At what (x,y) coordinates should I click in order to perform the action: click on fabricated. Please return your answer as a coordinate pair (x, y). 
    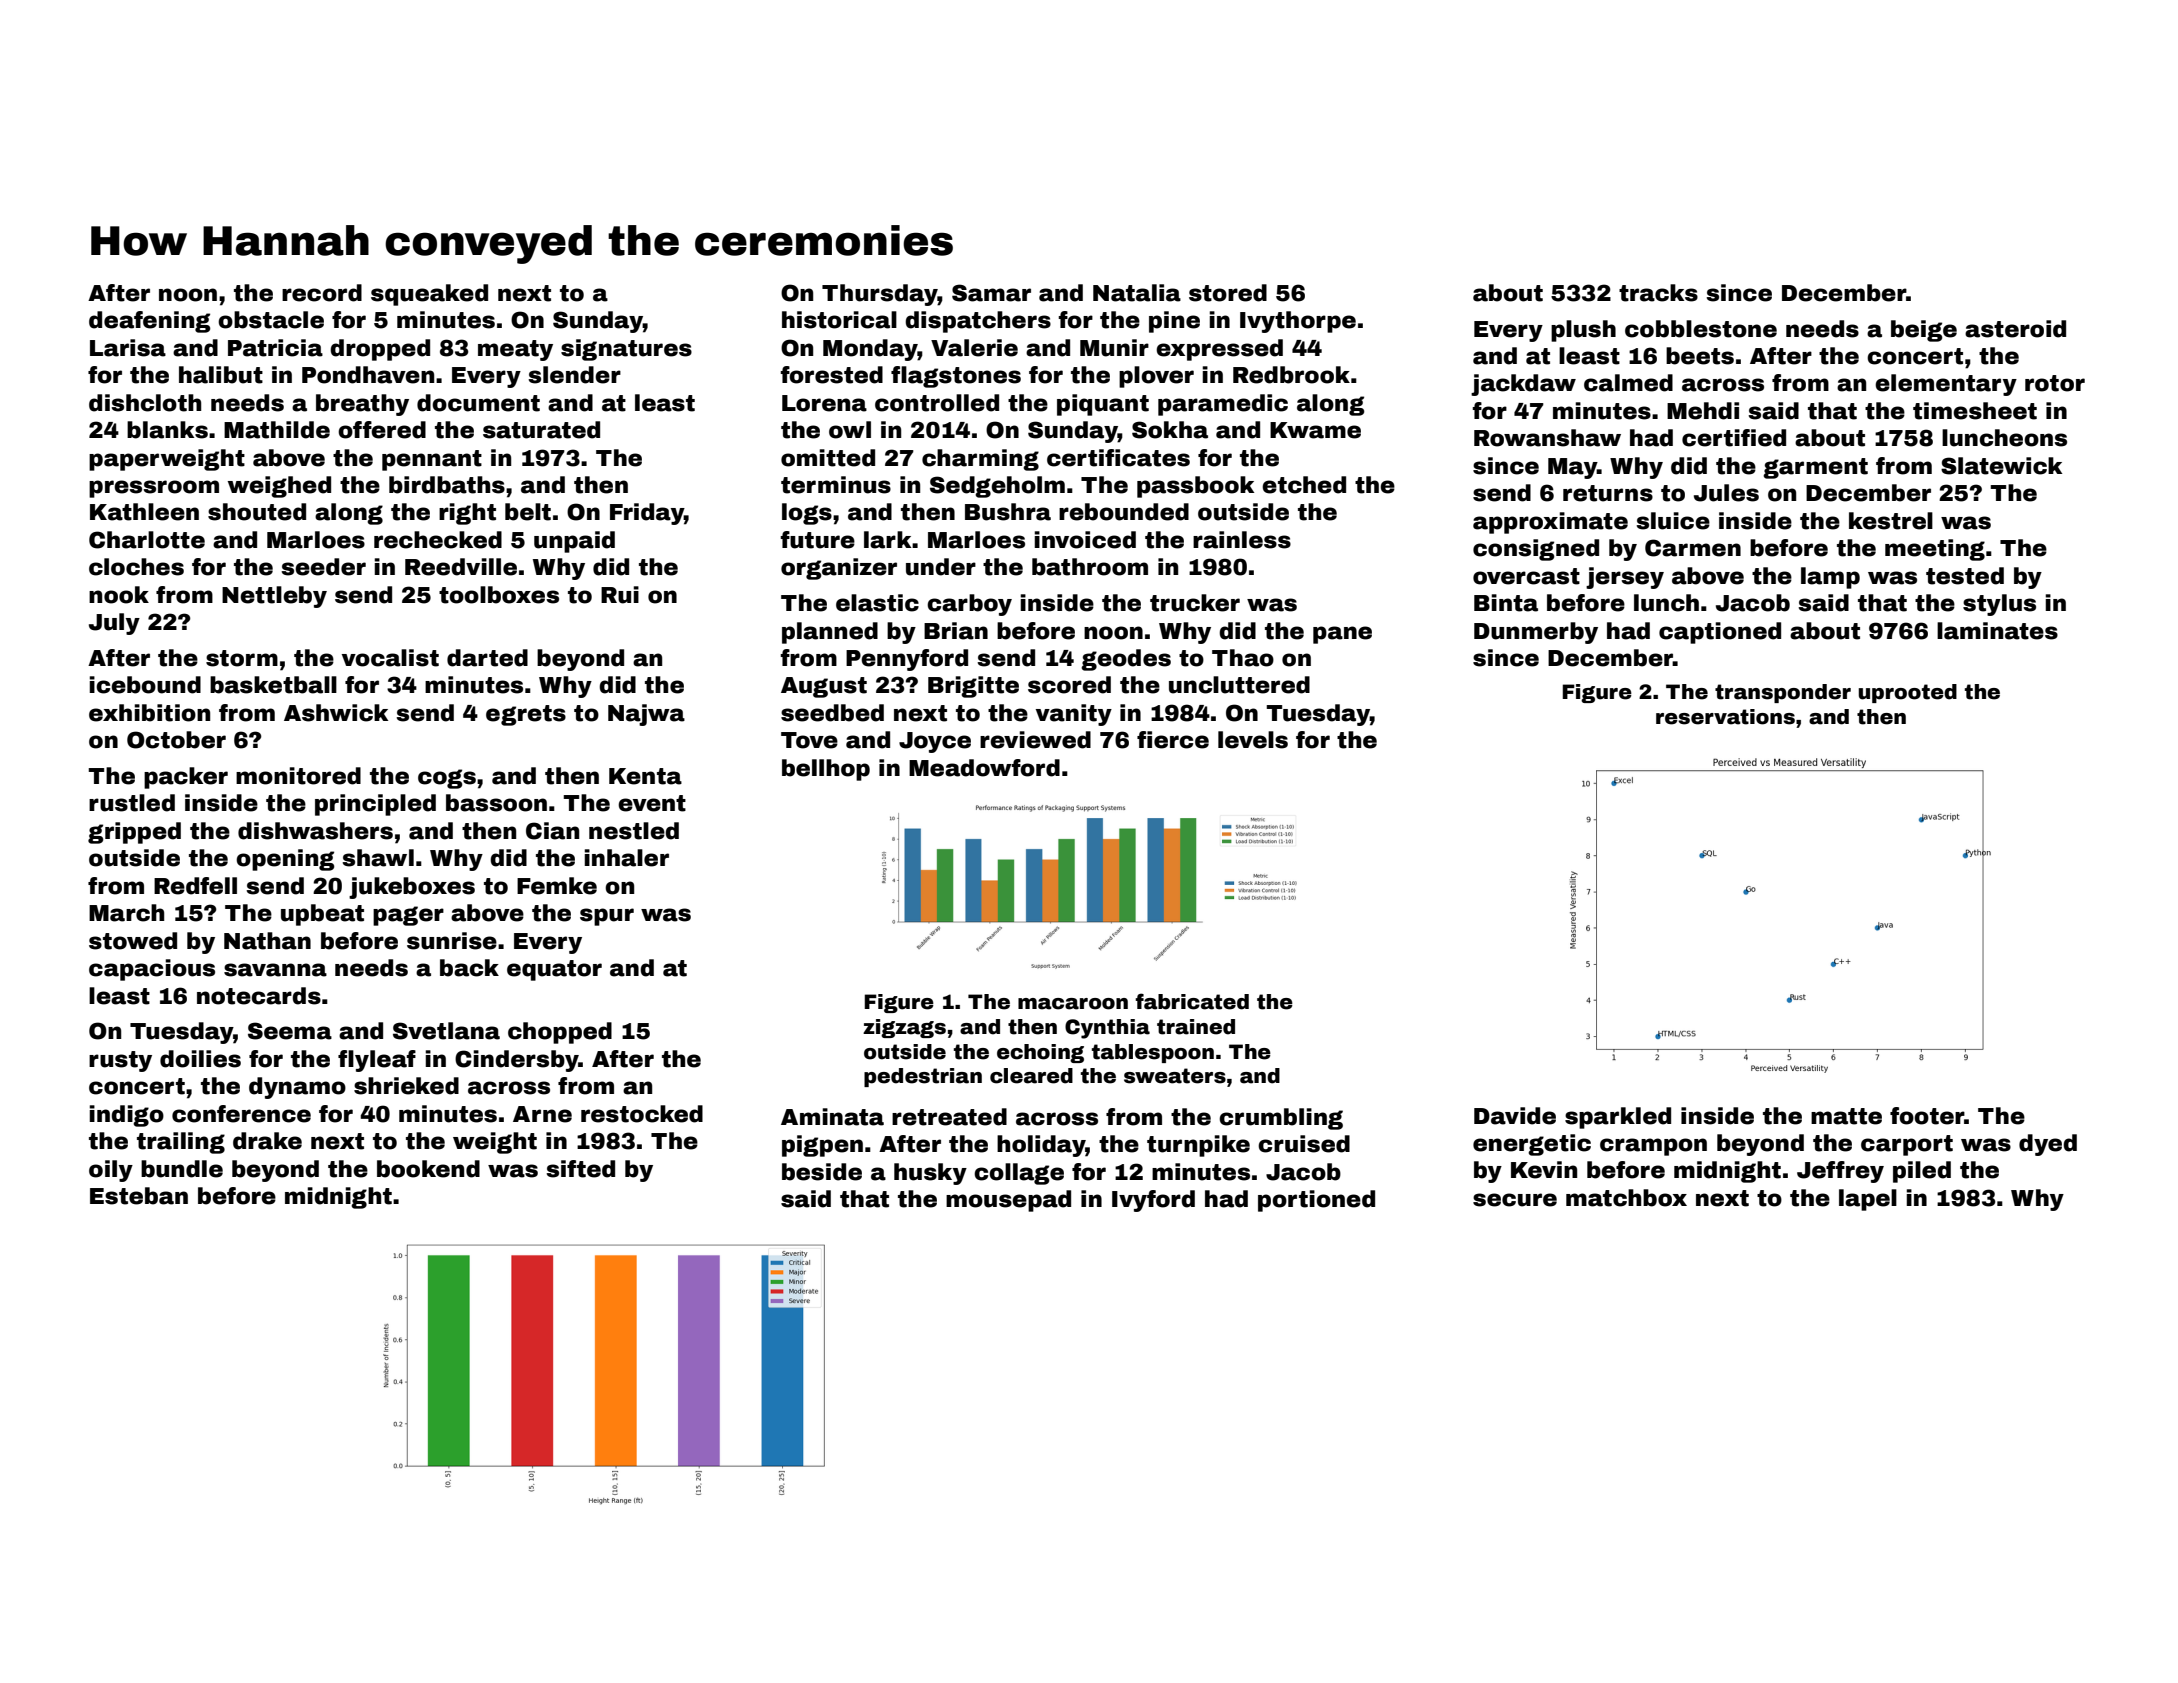
    Looking at the image, I should click on (1192, 1001).
